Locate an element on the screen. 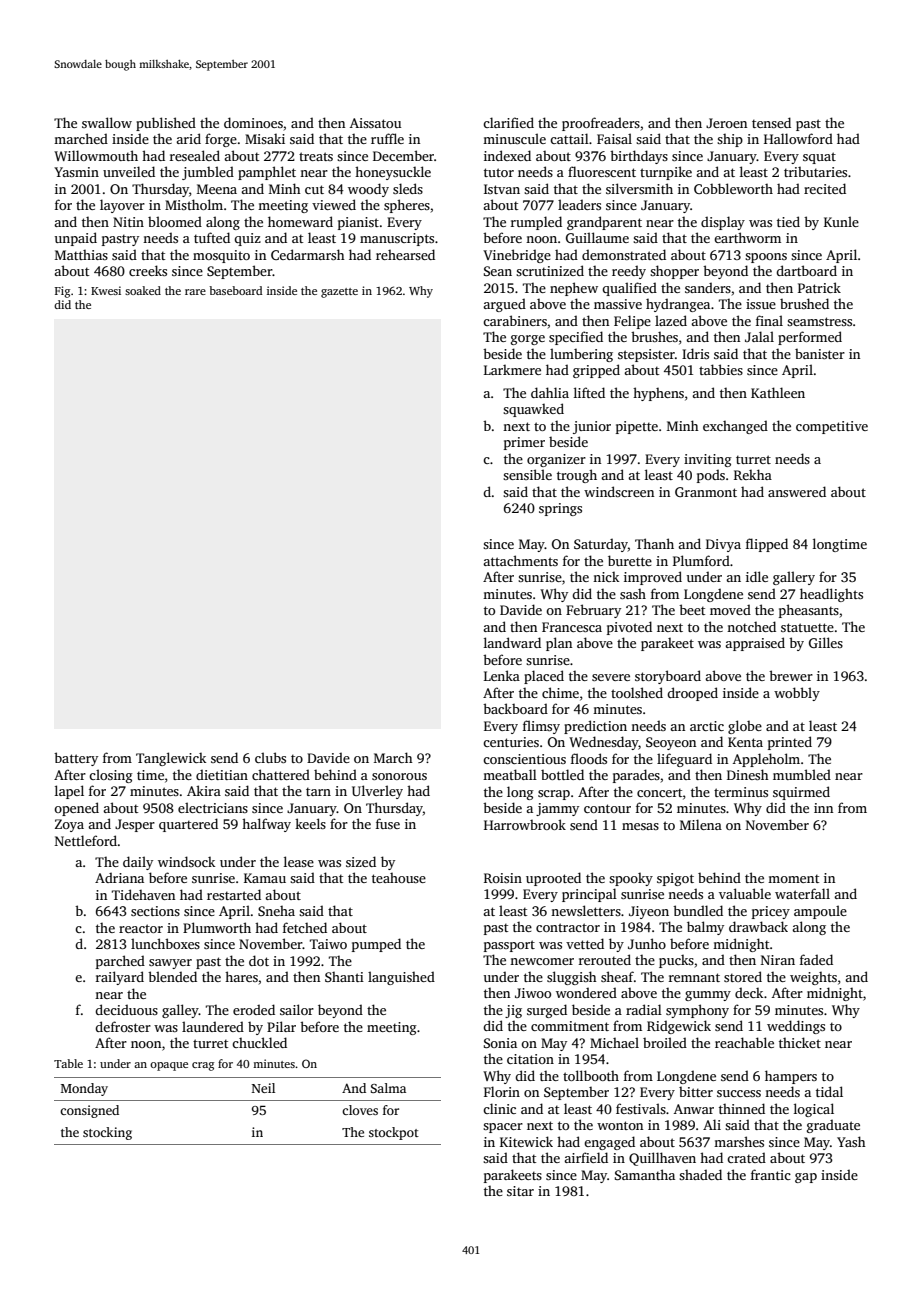 This screenshot has height=1308, width=924. Aissatou is located at coordinates (375, 123).
